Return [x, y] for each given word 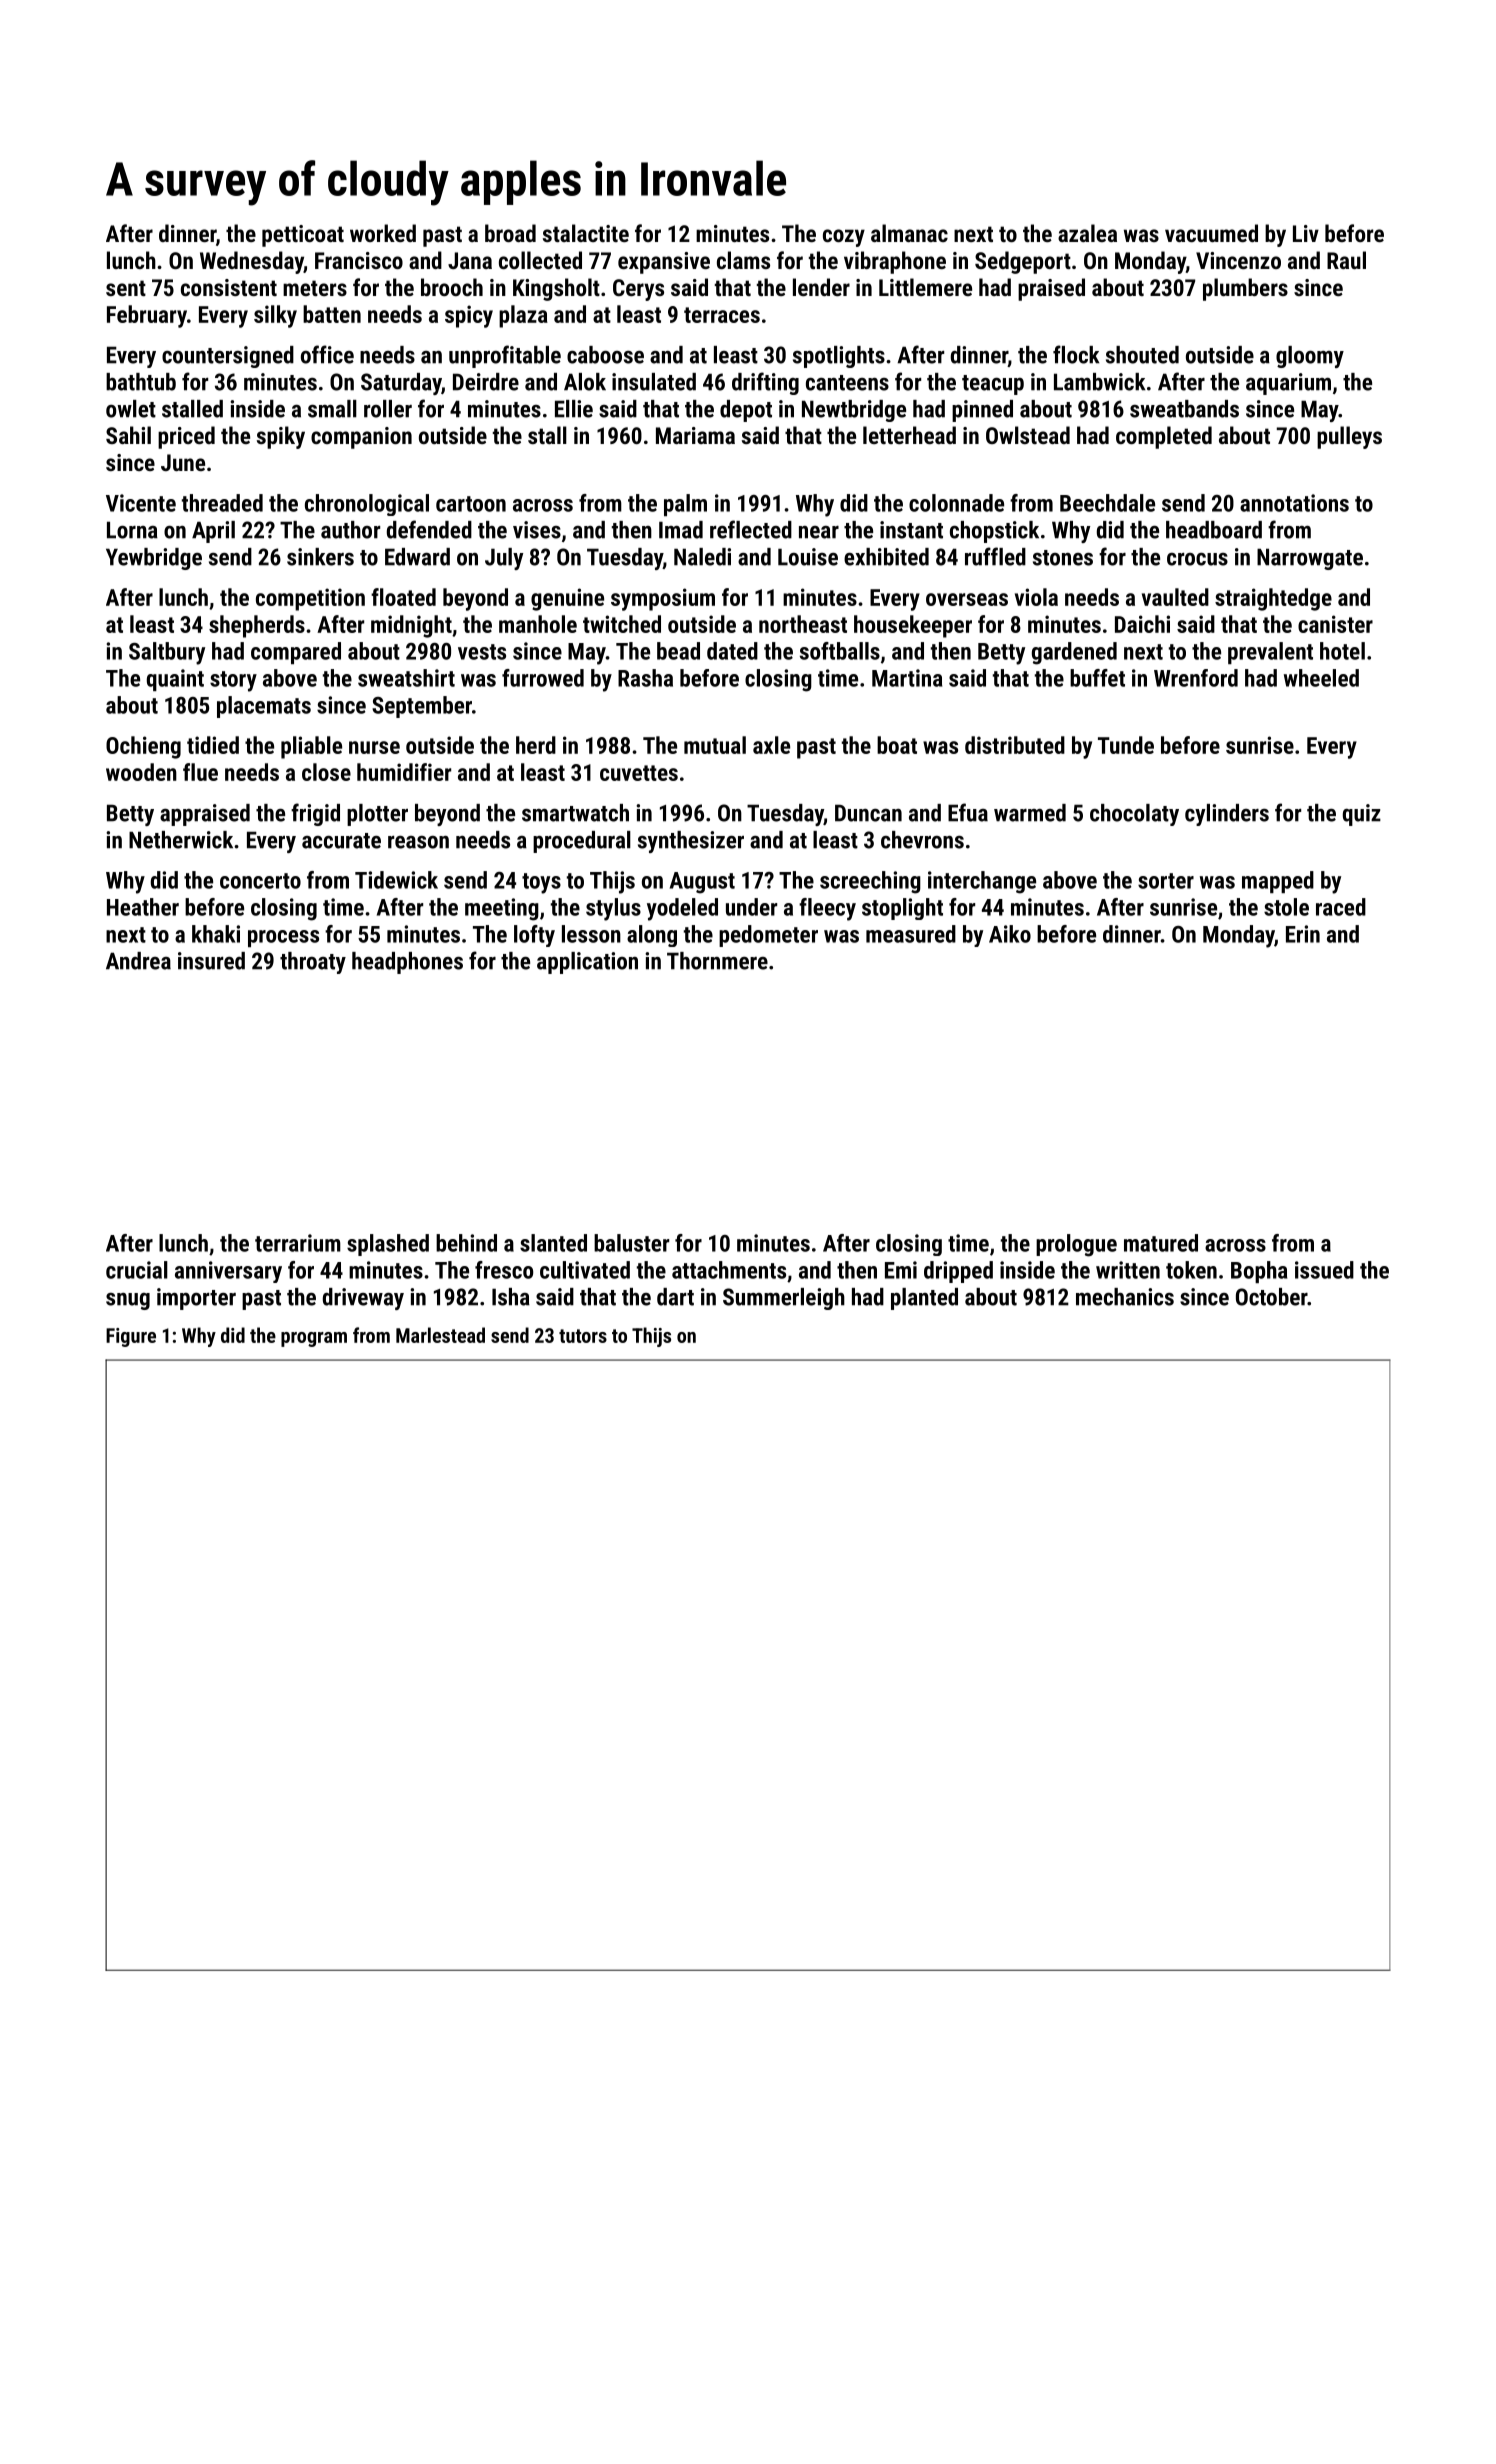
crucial [137, 1270]
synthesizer [691, 842]
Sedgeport [1023, 262]
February [147, 316]
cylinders [1227, 815]
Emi [901, 1270]
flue [200, 772]
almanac [909, 233]
